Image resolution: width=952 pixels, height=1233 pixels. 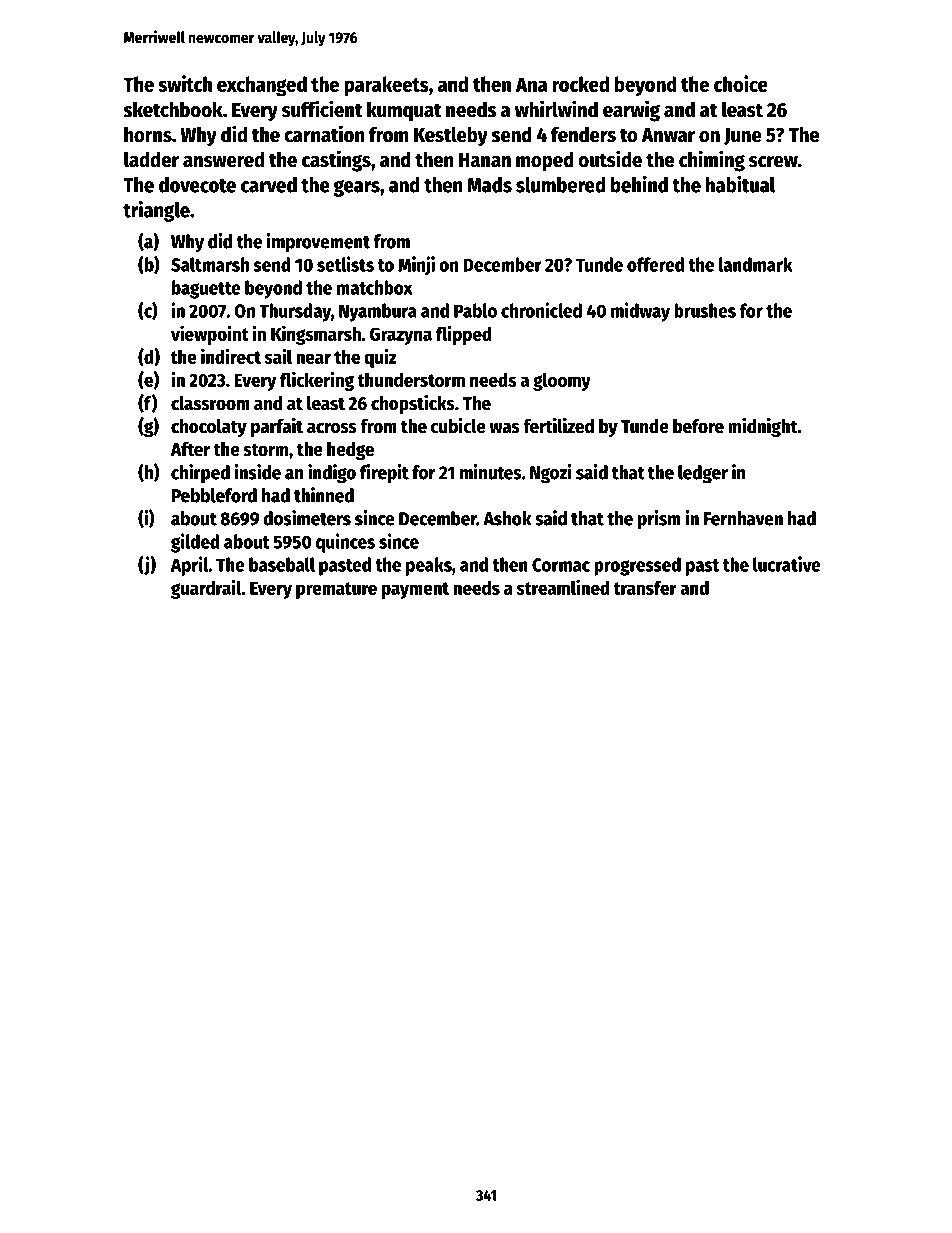 What do you see at coordinates (756, 264) in the screenshot?
I see `landmark` at bounding box center [756, 264].
